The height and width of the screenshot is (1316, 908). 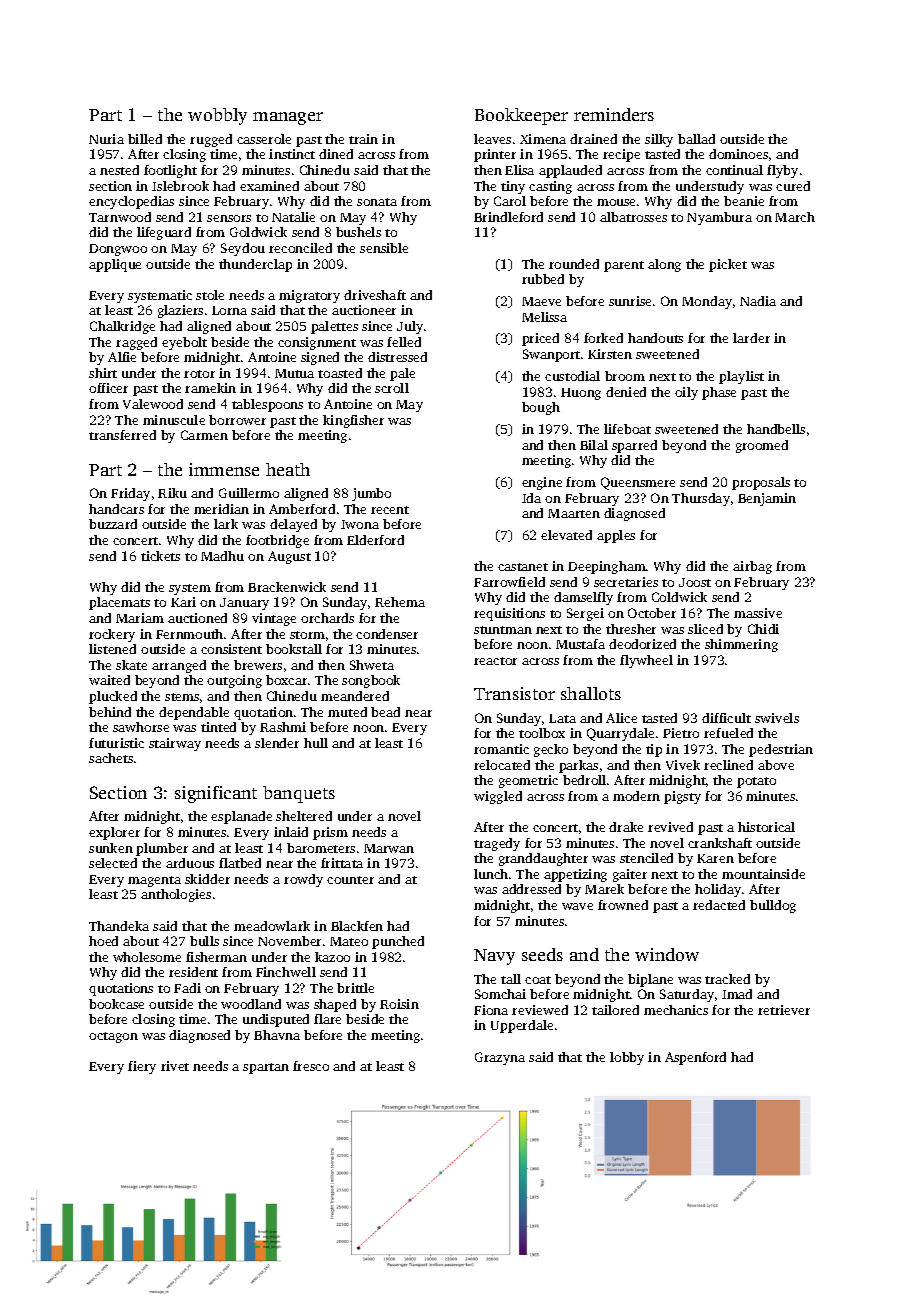 I want to click on Elderford, so click(x=375, y=540).
